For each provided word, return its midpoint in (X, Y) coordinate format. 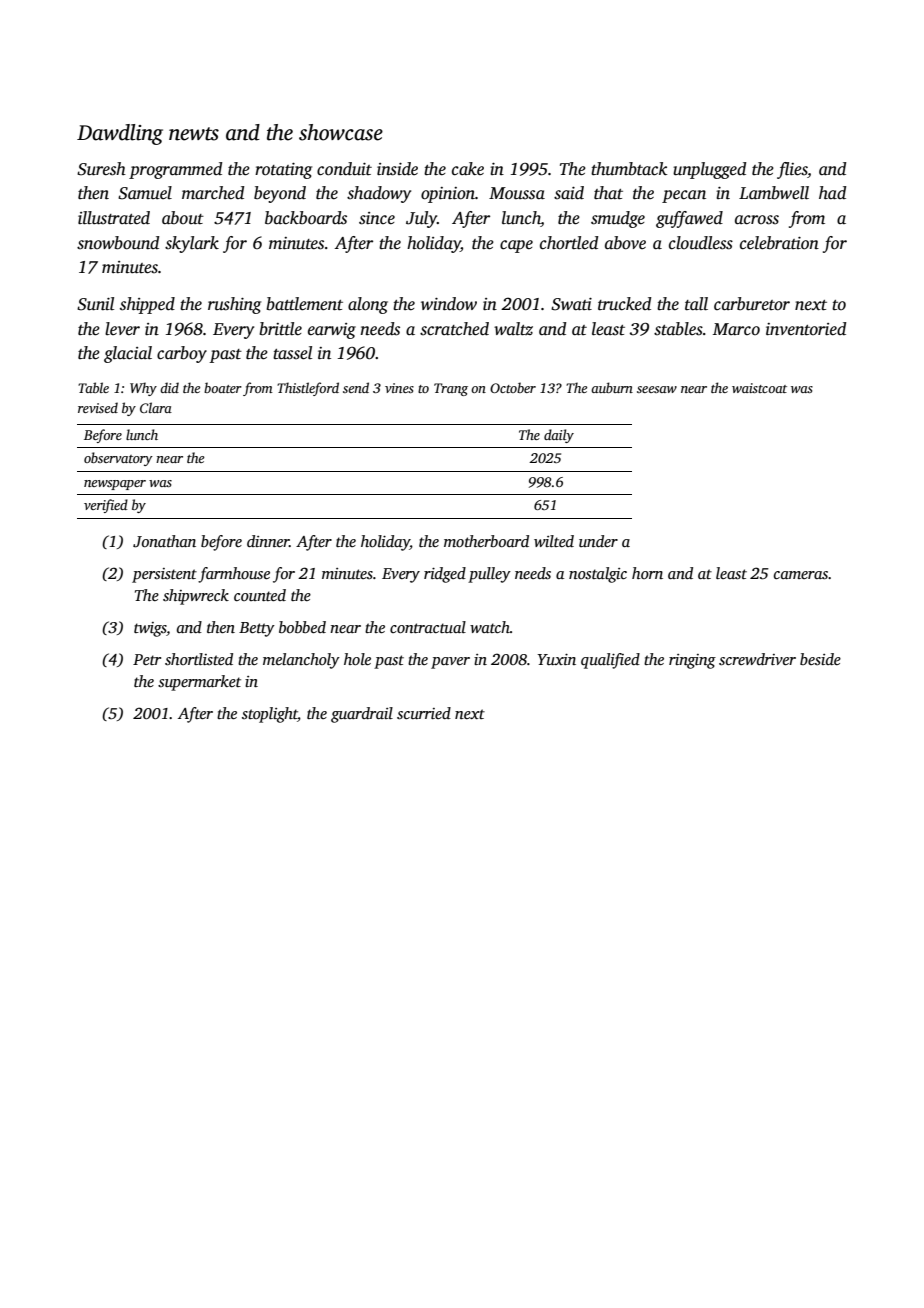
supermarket (199, 683)
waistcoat (759, 388)
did (169, 387)
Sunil (95, 304)
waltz (513, 329)
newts (194, 134)
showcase (341, 132)
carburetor (752, 304)
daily (559, 436)
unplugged (709, 170)
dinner (268, 541)
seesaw (657, 389)
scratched (454, 329)
